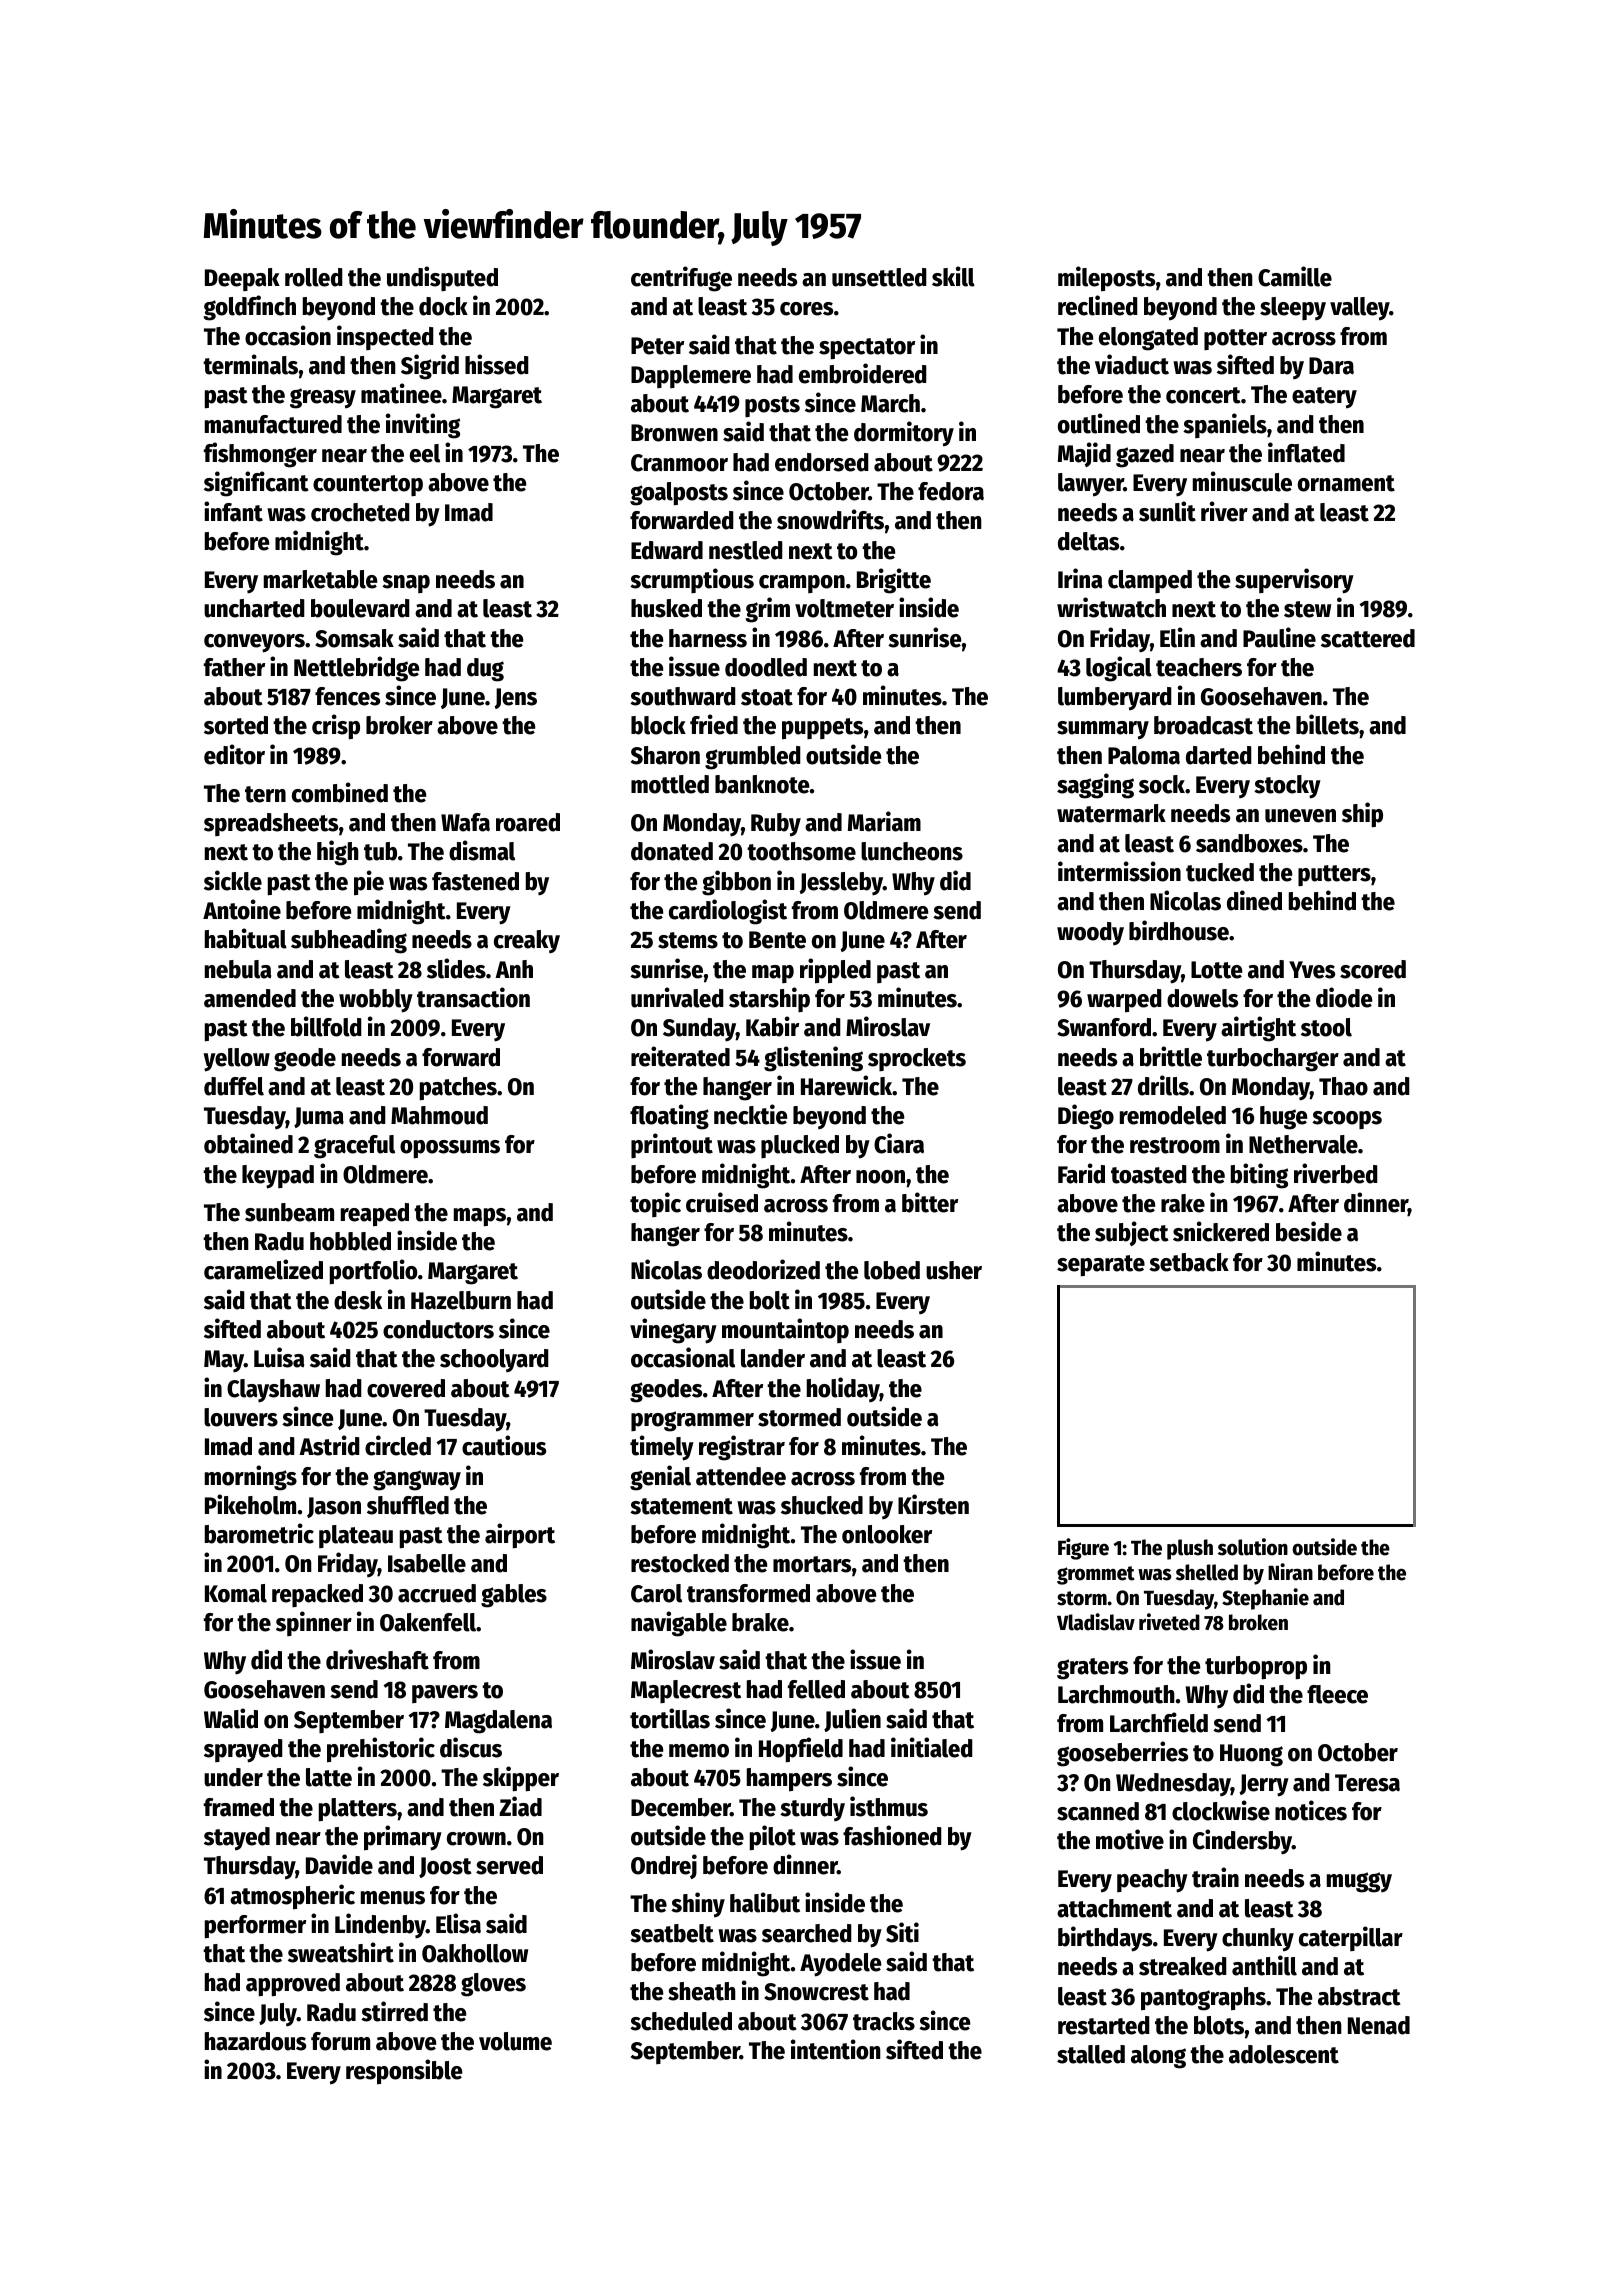 The height and width of the page is (2292, 1620). What do you see at coordinates (292, 1897) in the page?
I see `atmospheric` at bounding box center [292, 1897].
